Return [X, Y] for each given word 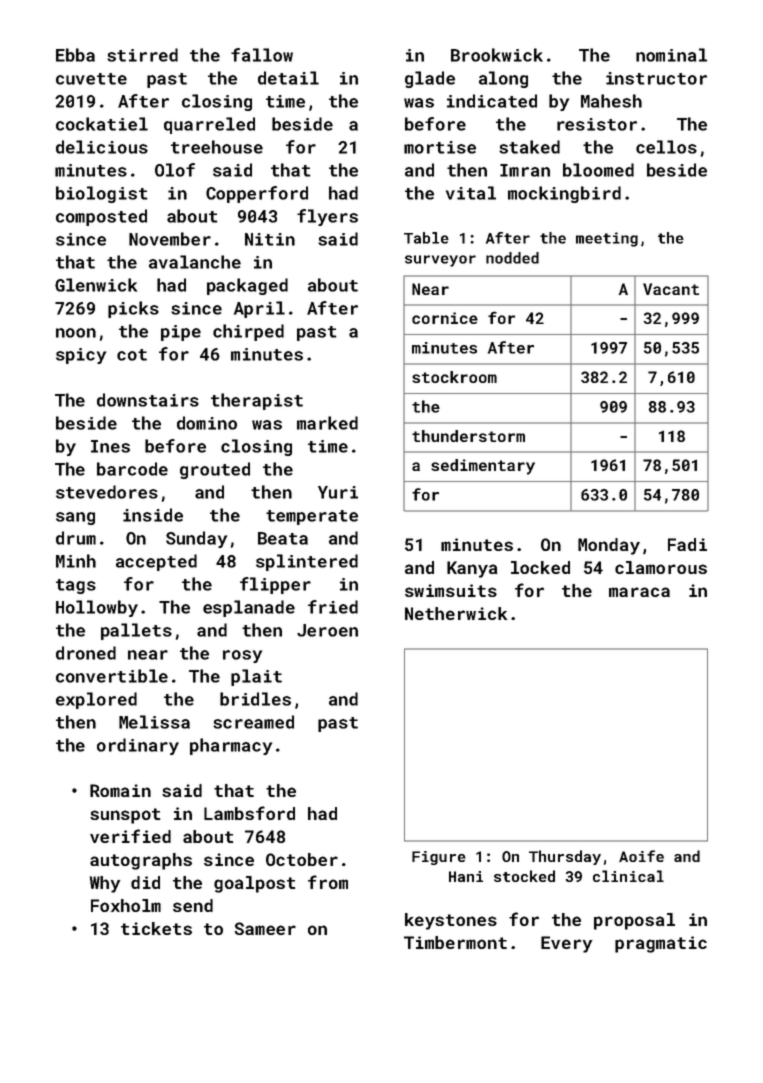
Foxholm [126, 905]
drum [76, 538]
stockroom [454, 377]
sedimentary [483, 467]
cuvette [91, 79]
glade [430, 79]
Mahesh [611, 101]
